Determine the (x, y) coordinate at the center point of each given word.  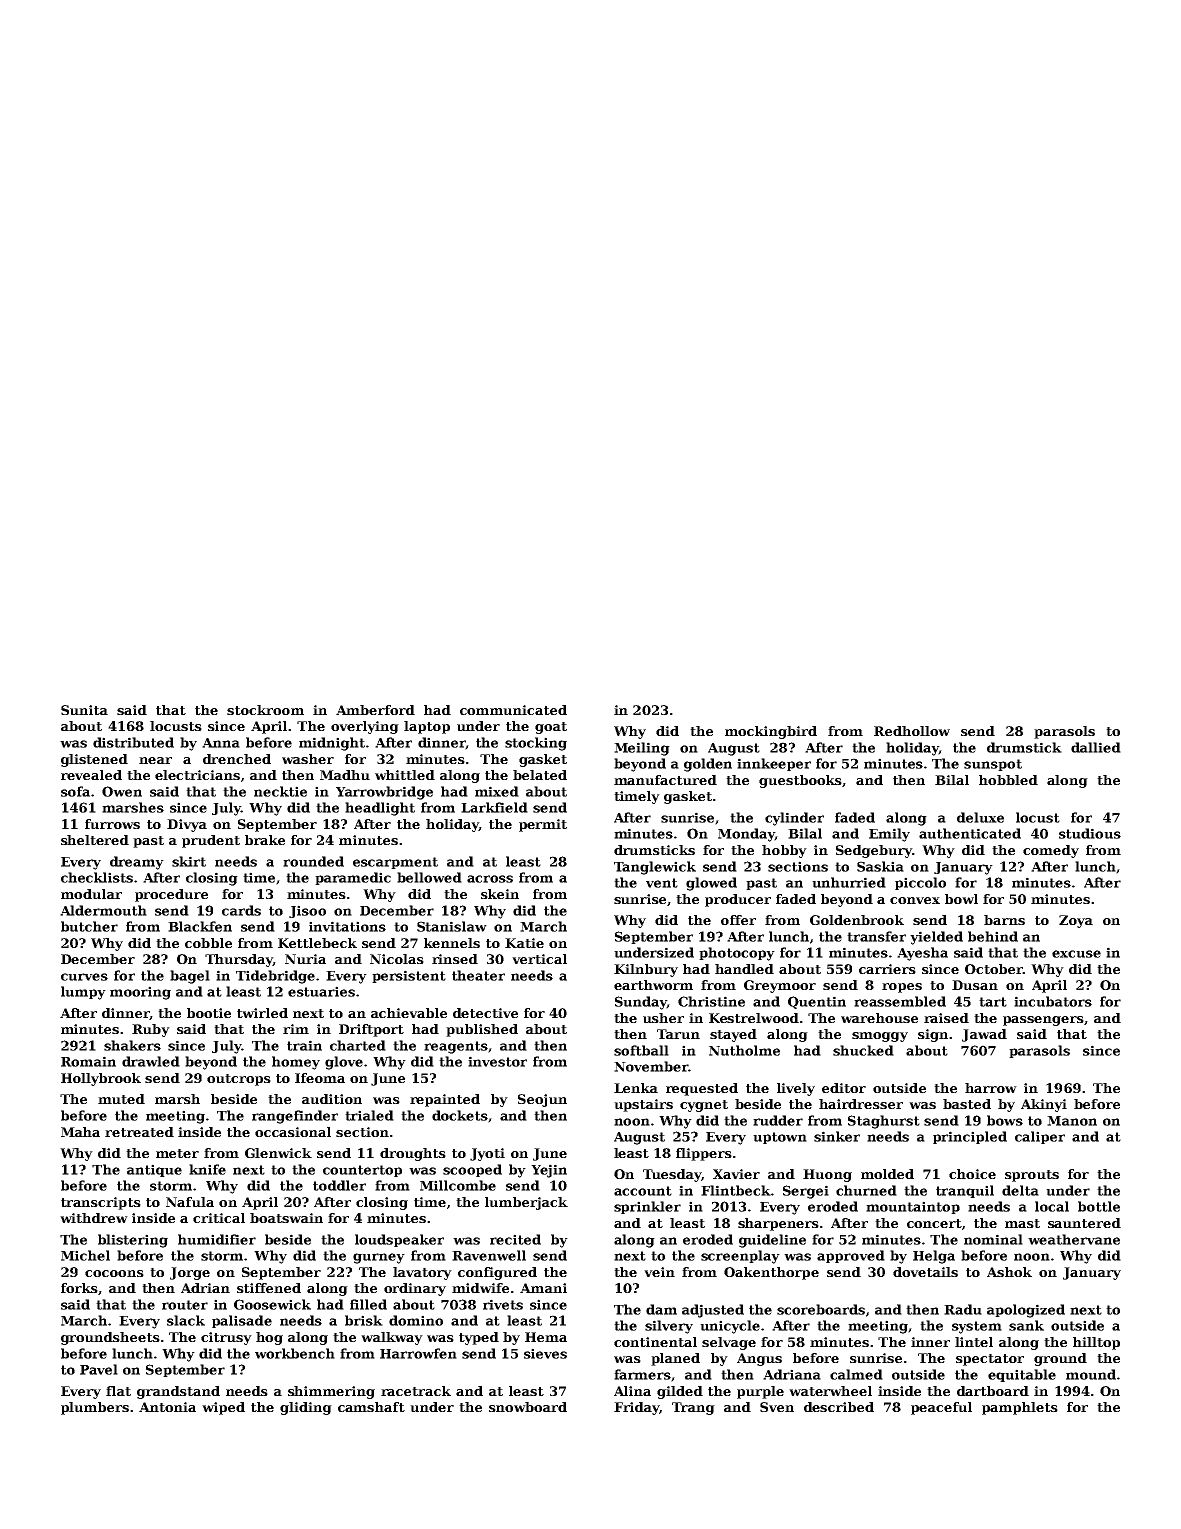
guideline (772, 1241)
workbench (295, 1353)
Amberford (375, 710)
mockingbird (771, 732)
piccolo (920, 883)
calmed (856, 1374)
